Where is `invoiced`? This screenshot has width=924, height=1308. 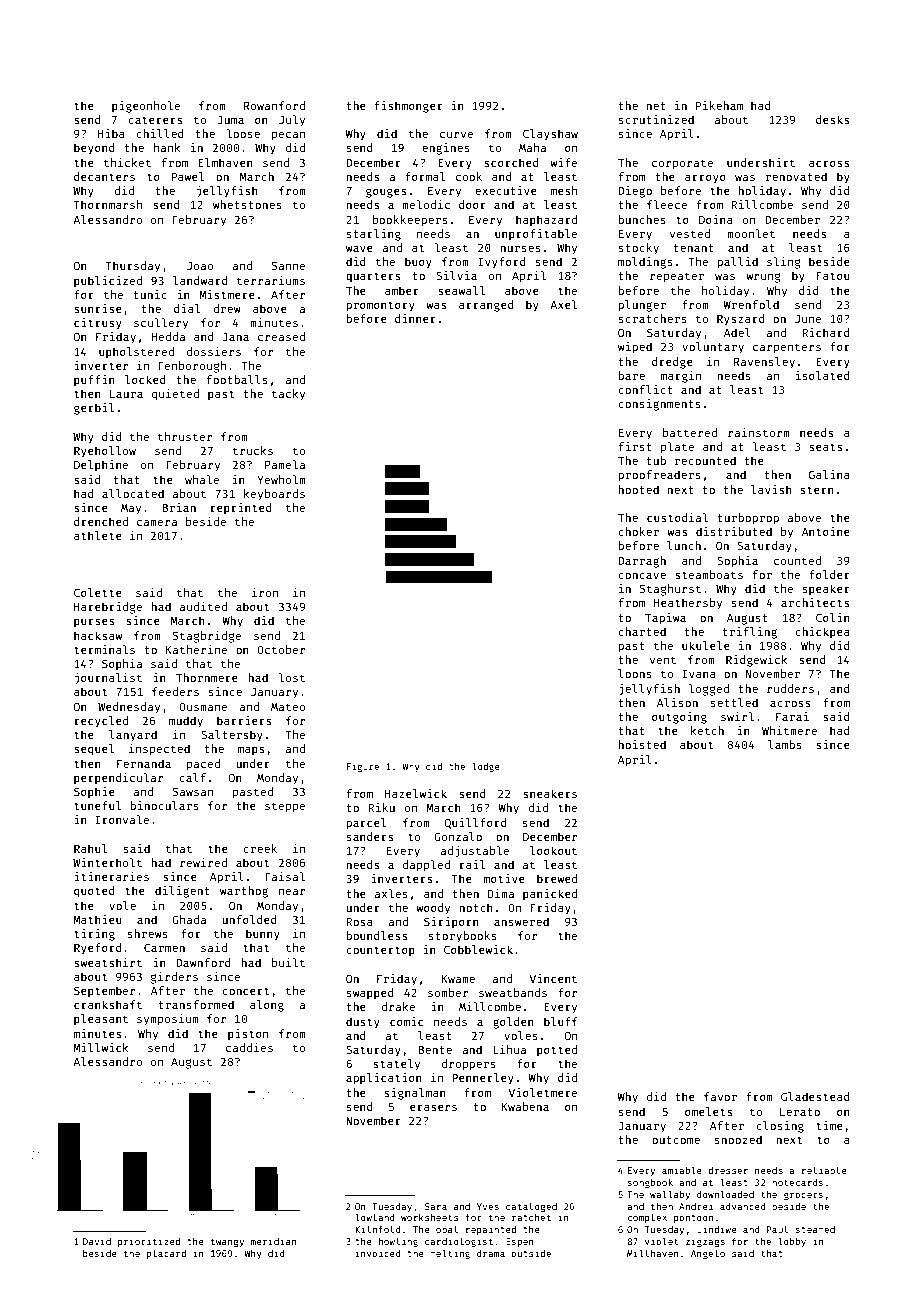 invoiced is located at coordinates (378, 1253).
